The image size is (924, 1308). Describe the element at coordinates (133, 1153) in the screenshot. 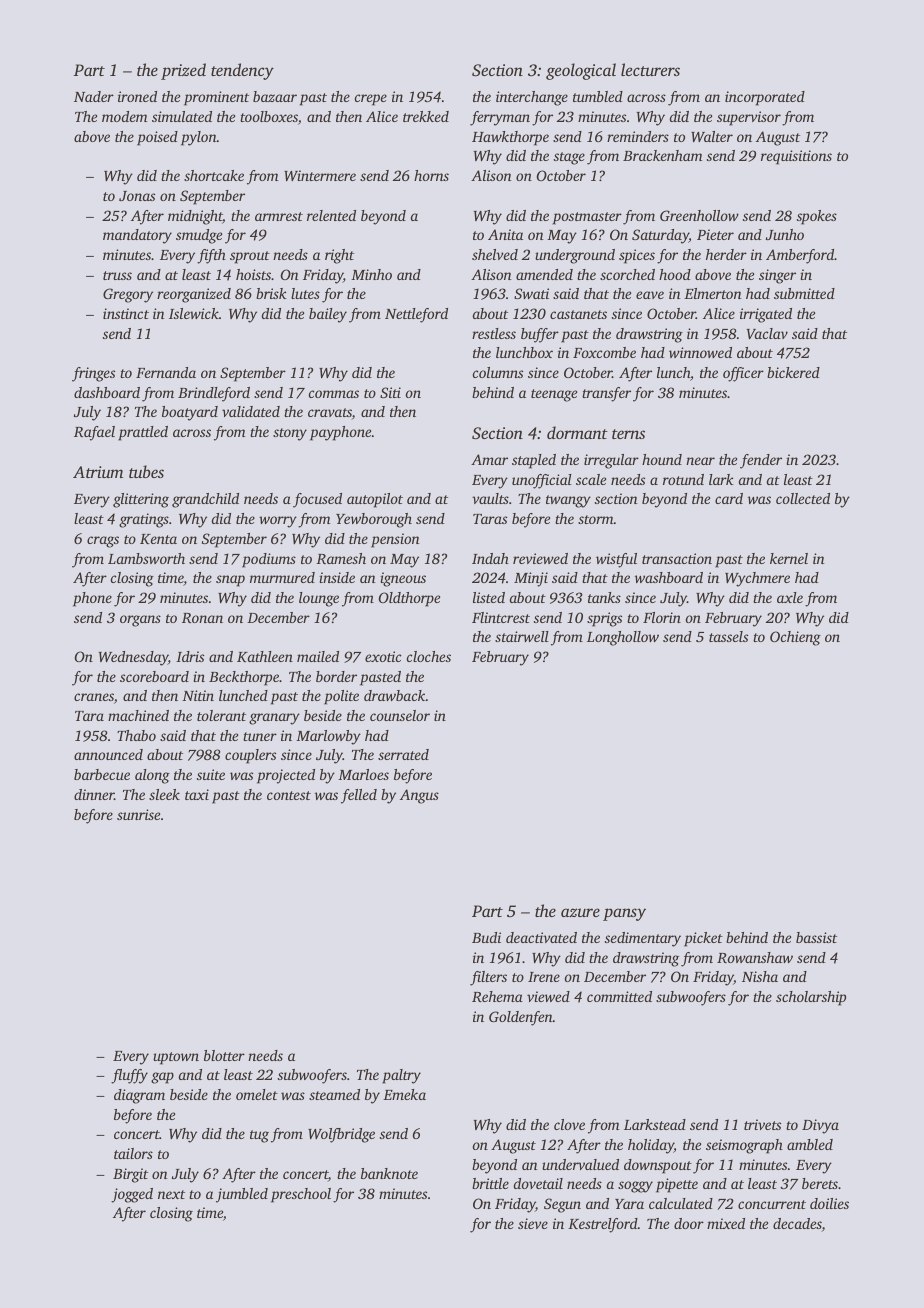

I see `tailors` at that location.
